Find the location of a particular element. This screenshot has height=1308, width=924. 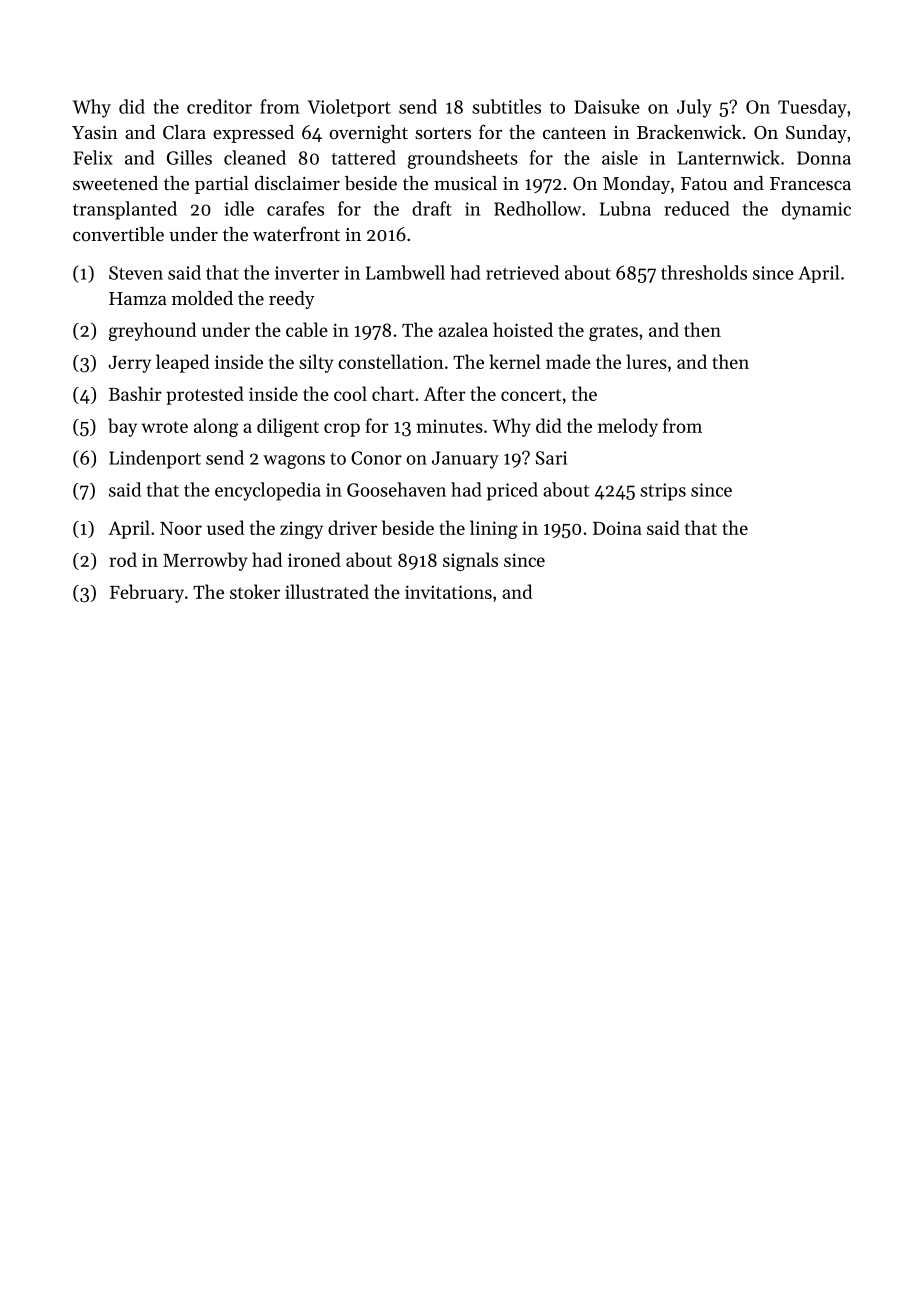

Lambwell is located at coordinates (405, 272).
